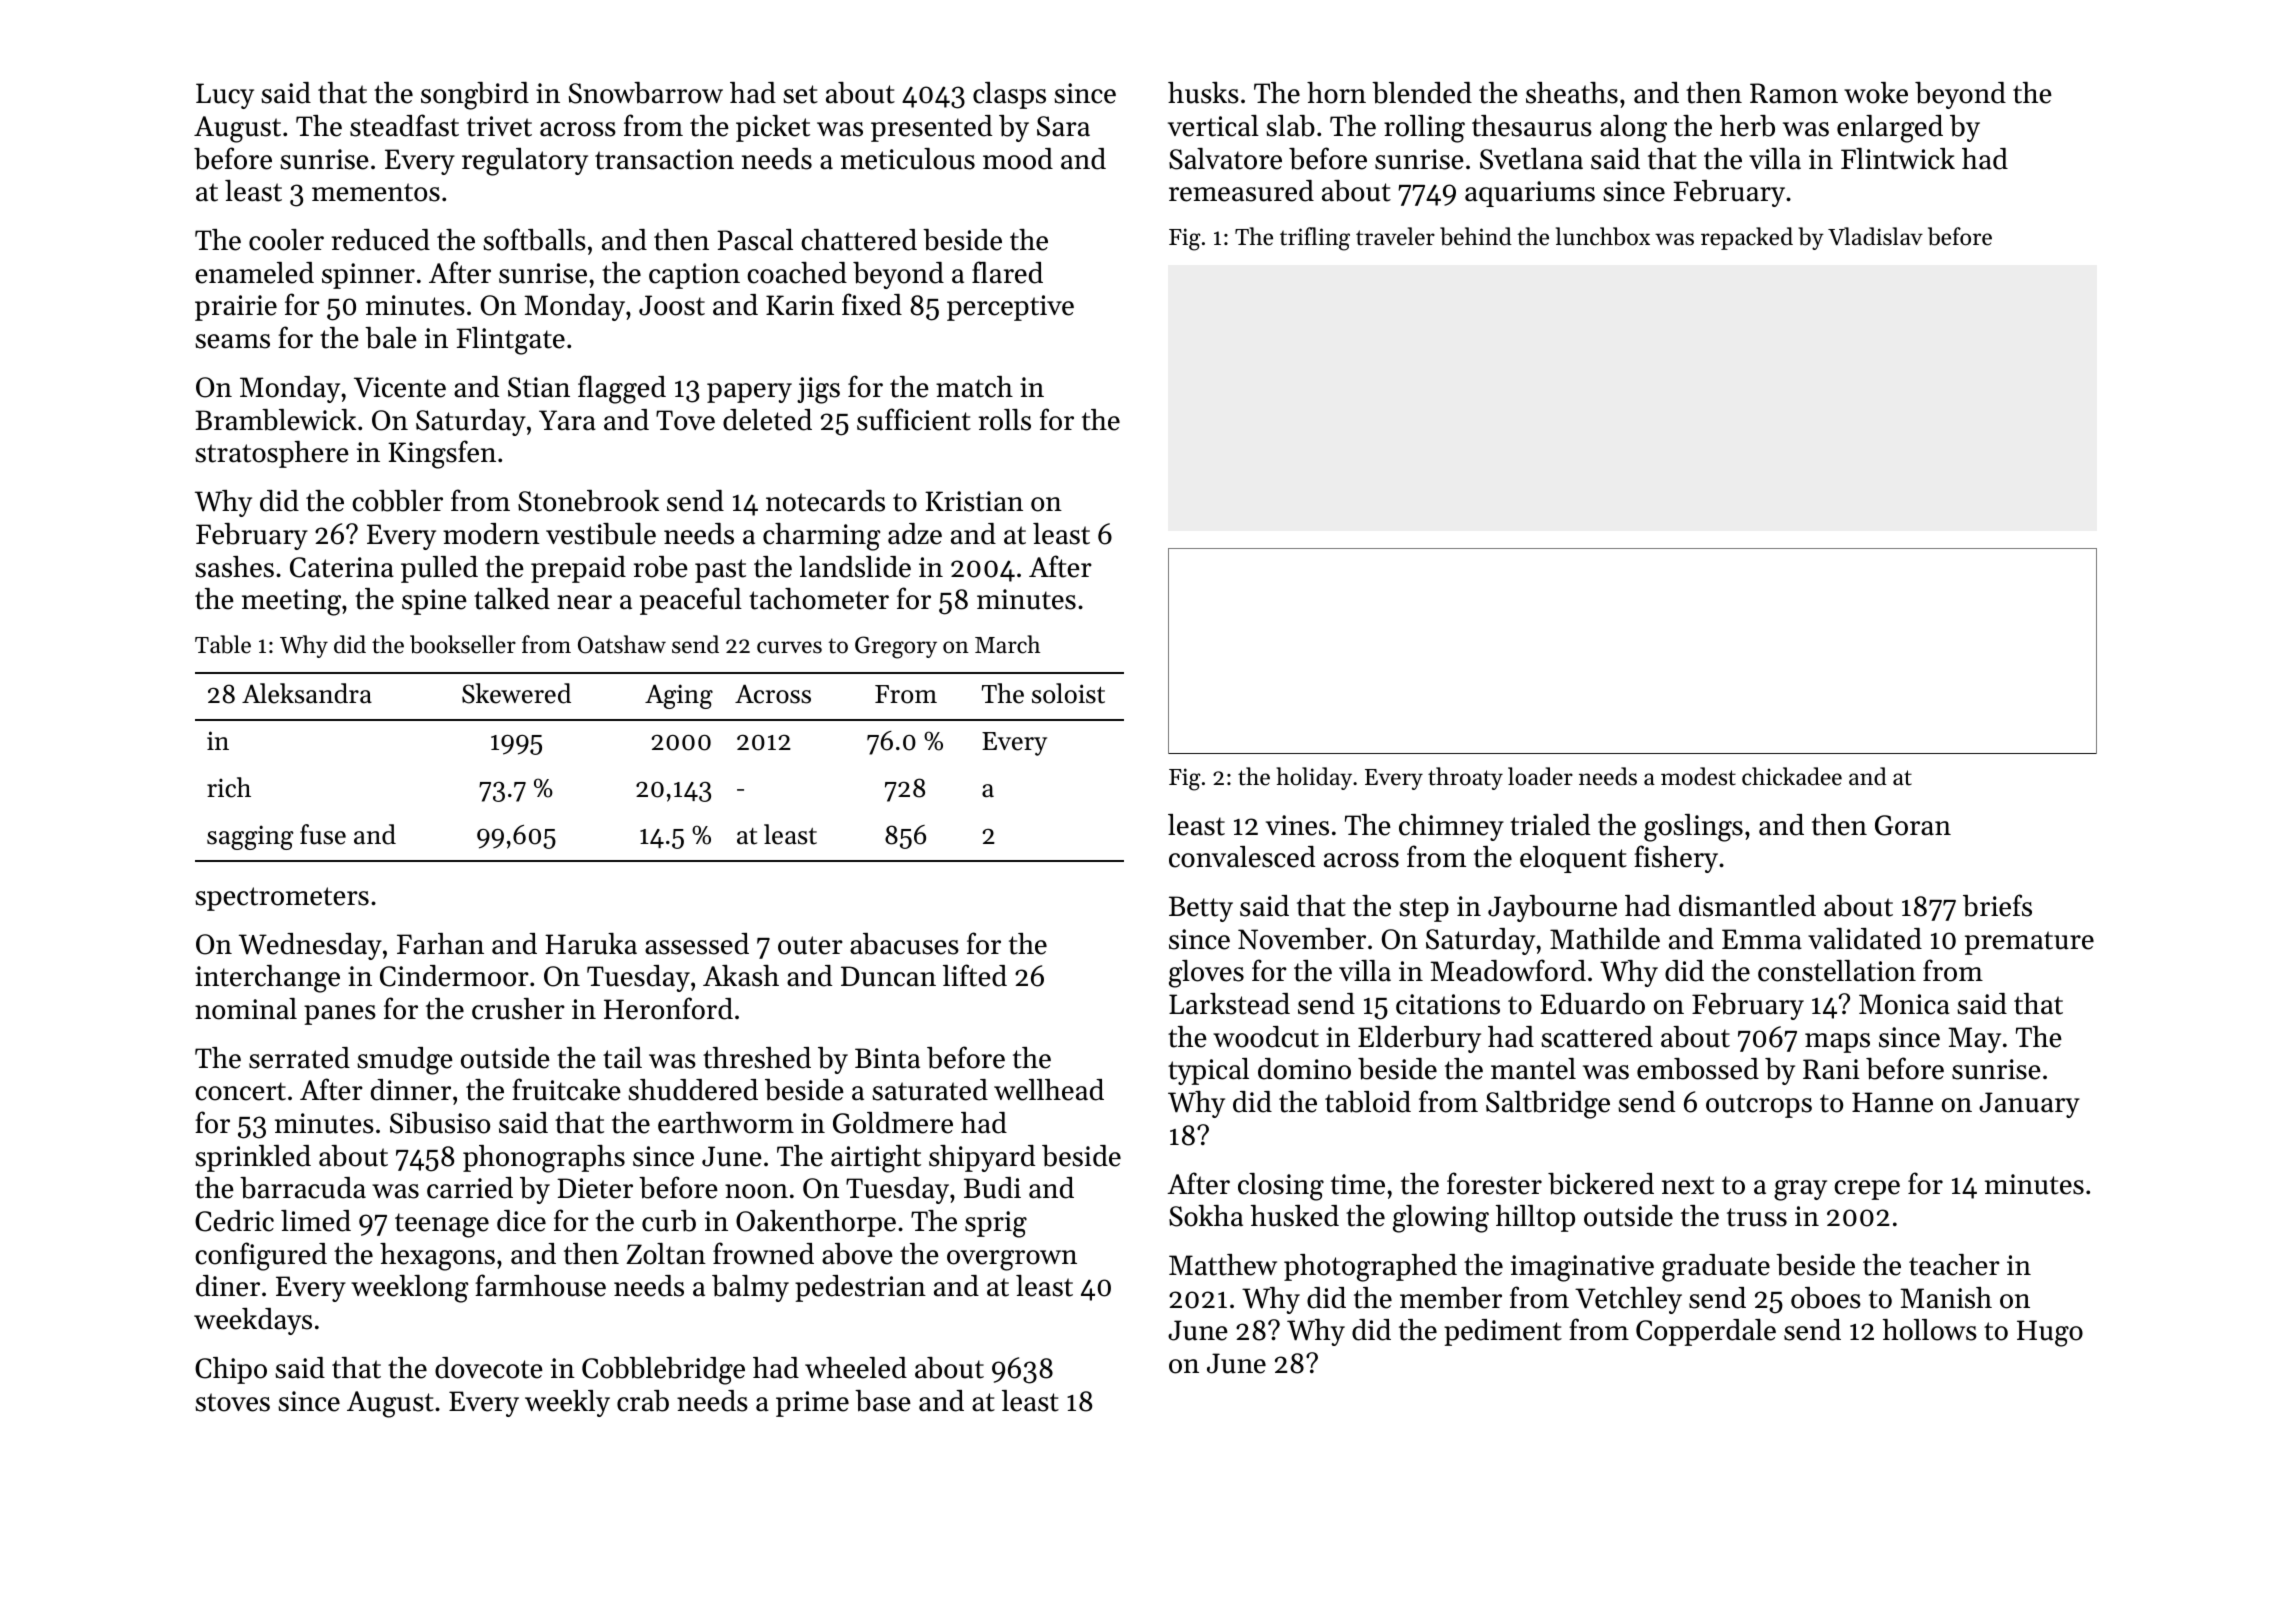 The height and width of the screenshot is (1620, 2292). Describe the element at coordinates (1552, 908) in the screenshot. I see `Jaybourne` at that location.
